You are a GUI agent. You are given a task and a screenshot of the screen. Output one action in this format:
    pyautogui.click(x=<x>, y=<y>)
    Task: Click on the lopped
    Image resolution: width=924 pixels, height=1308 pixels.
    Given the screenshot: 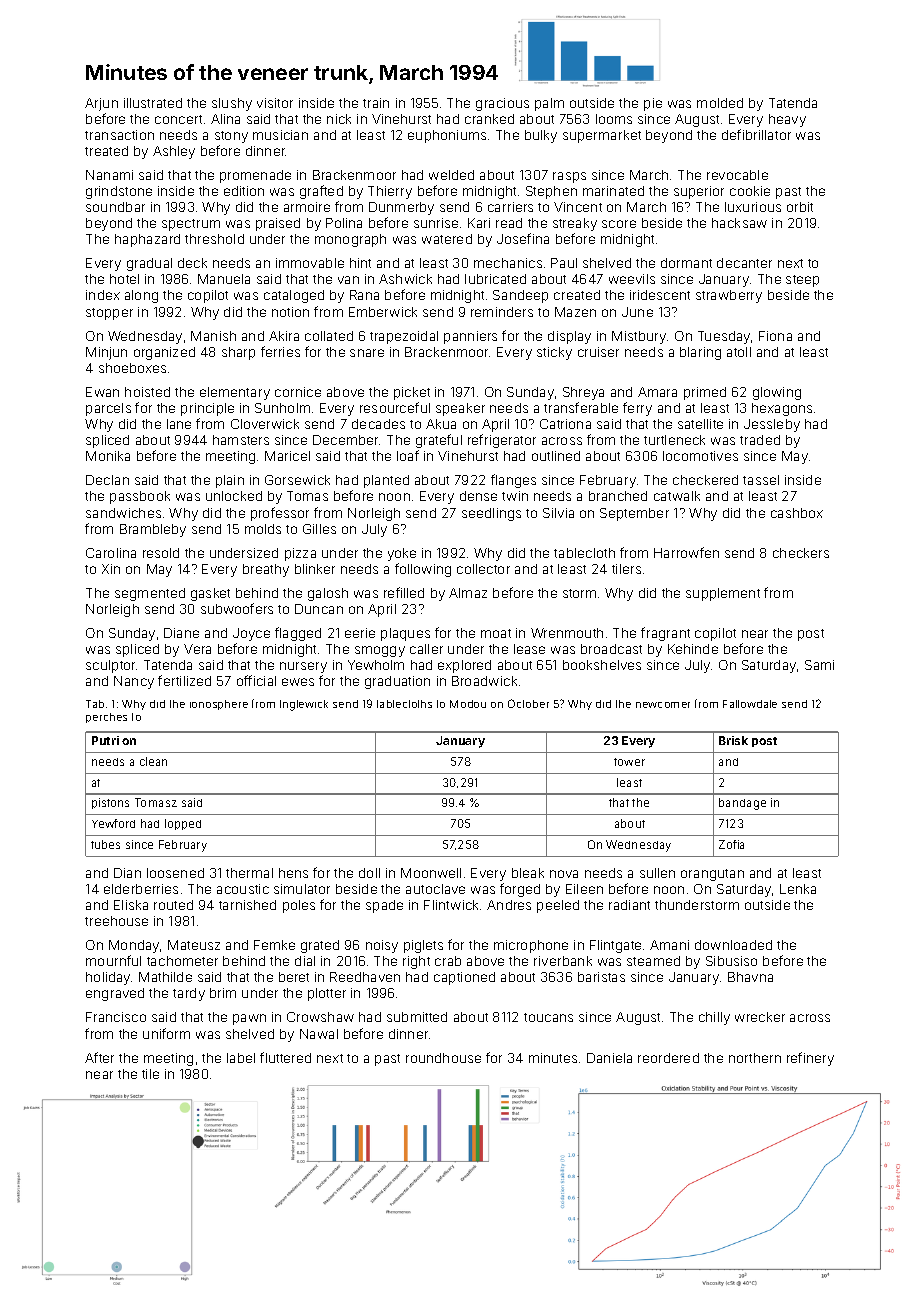 What is the action you would take?
    pyautogui.click(x=183, y=824)
